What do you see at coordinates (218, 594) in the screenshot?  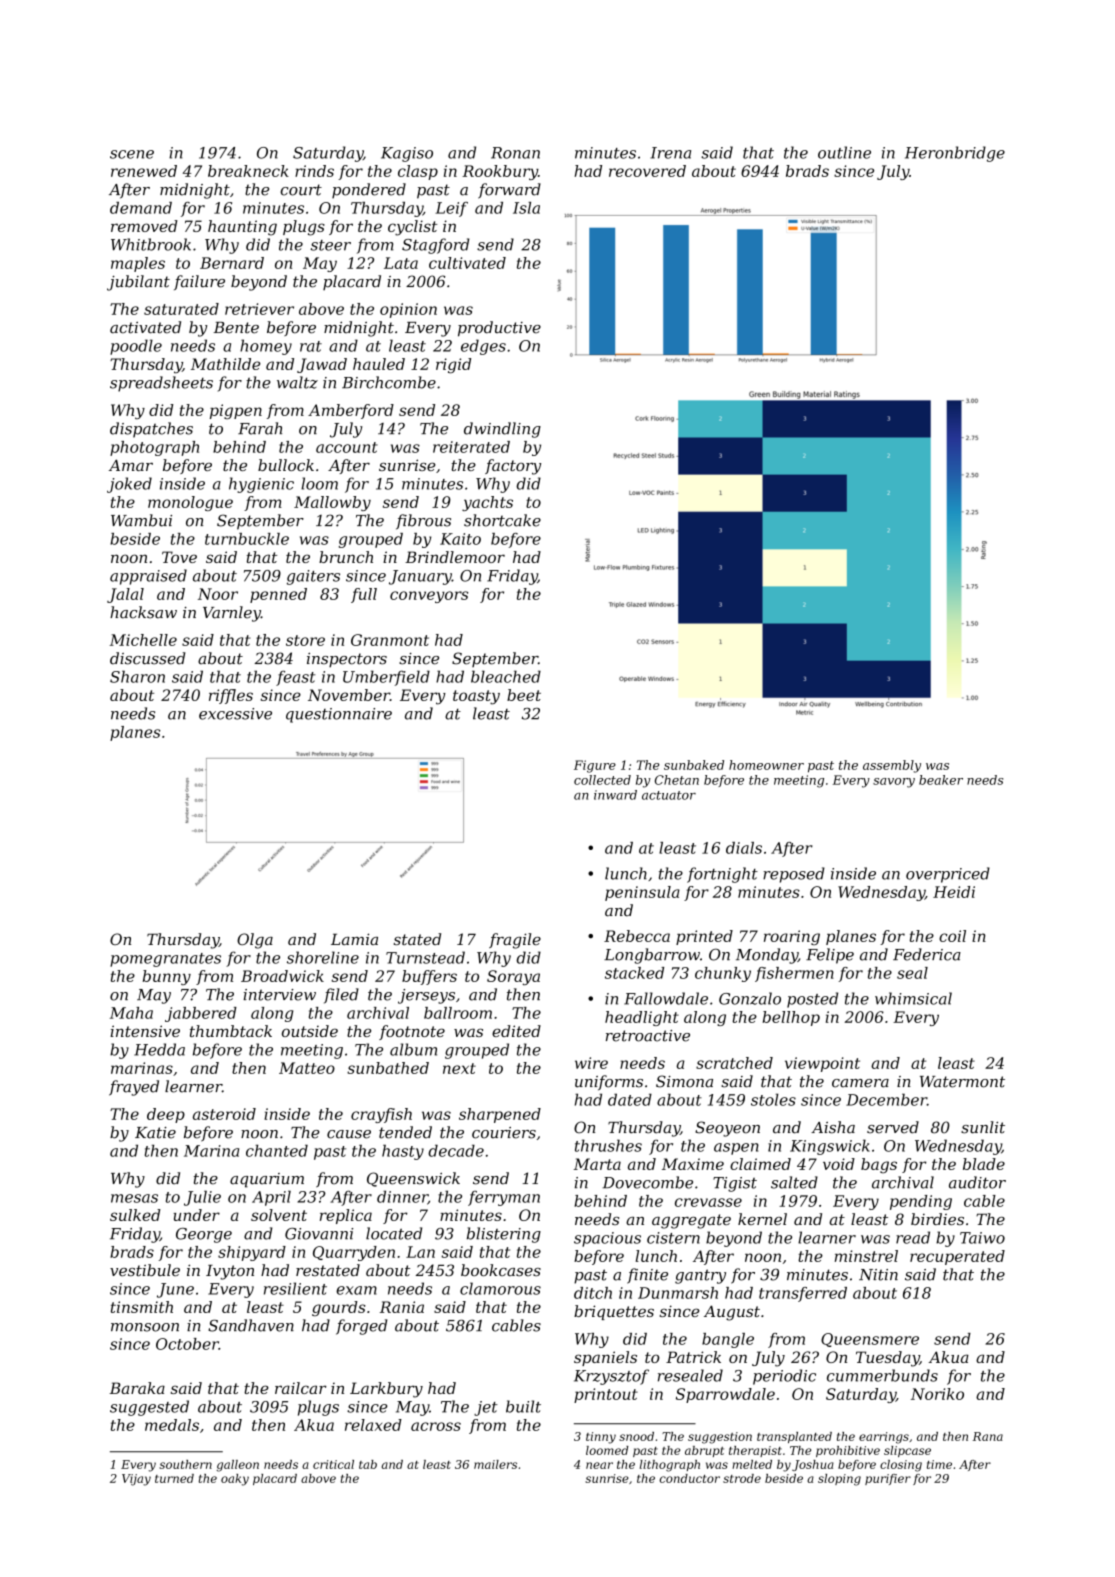 I see `Noor` at bounding box center [218, 594].
